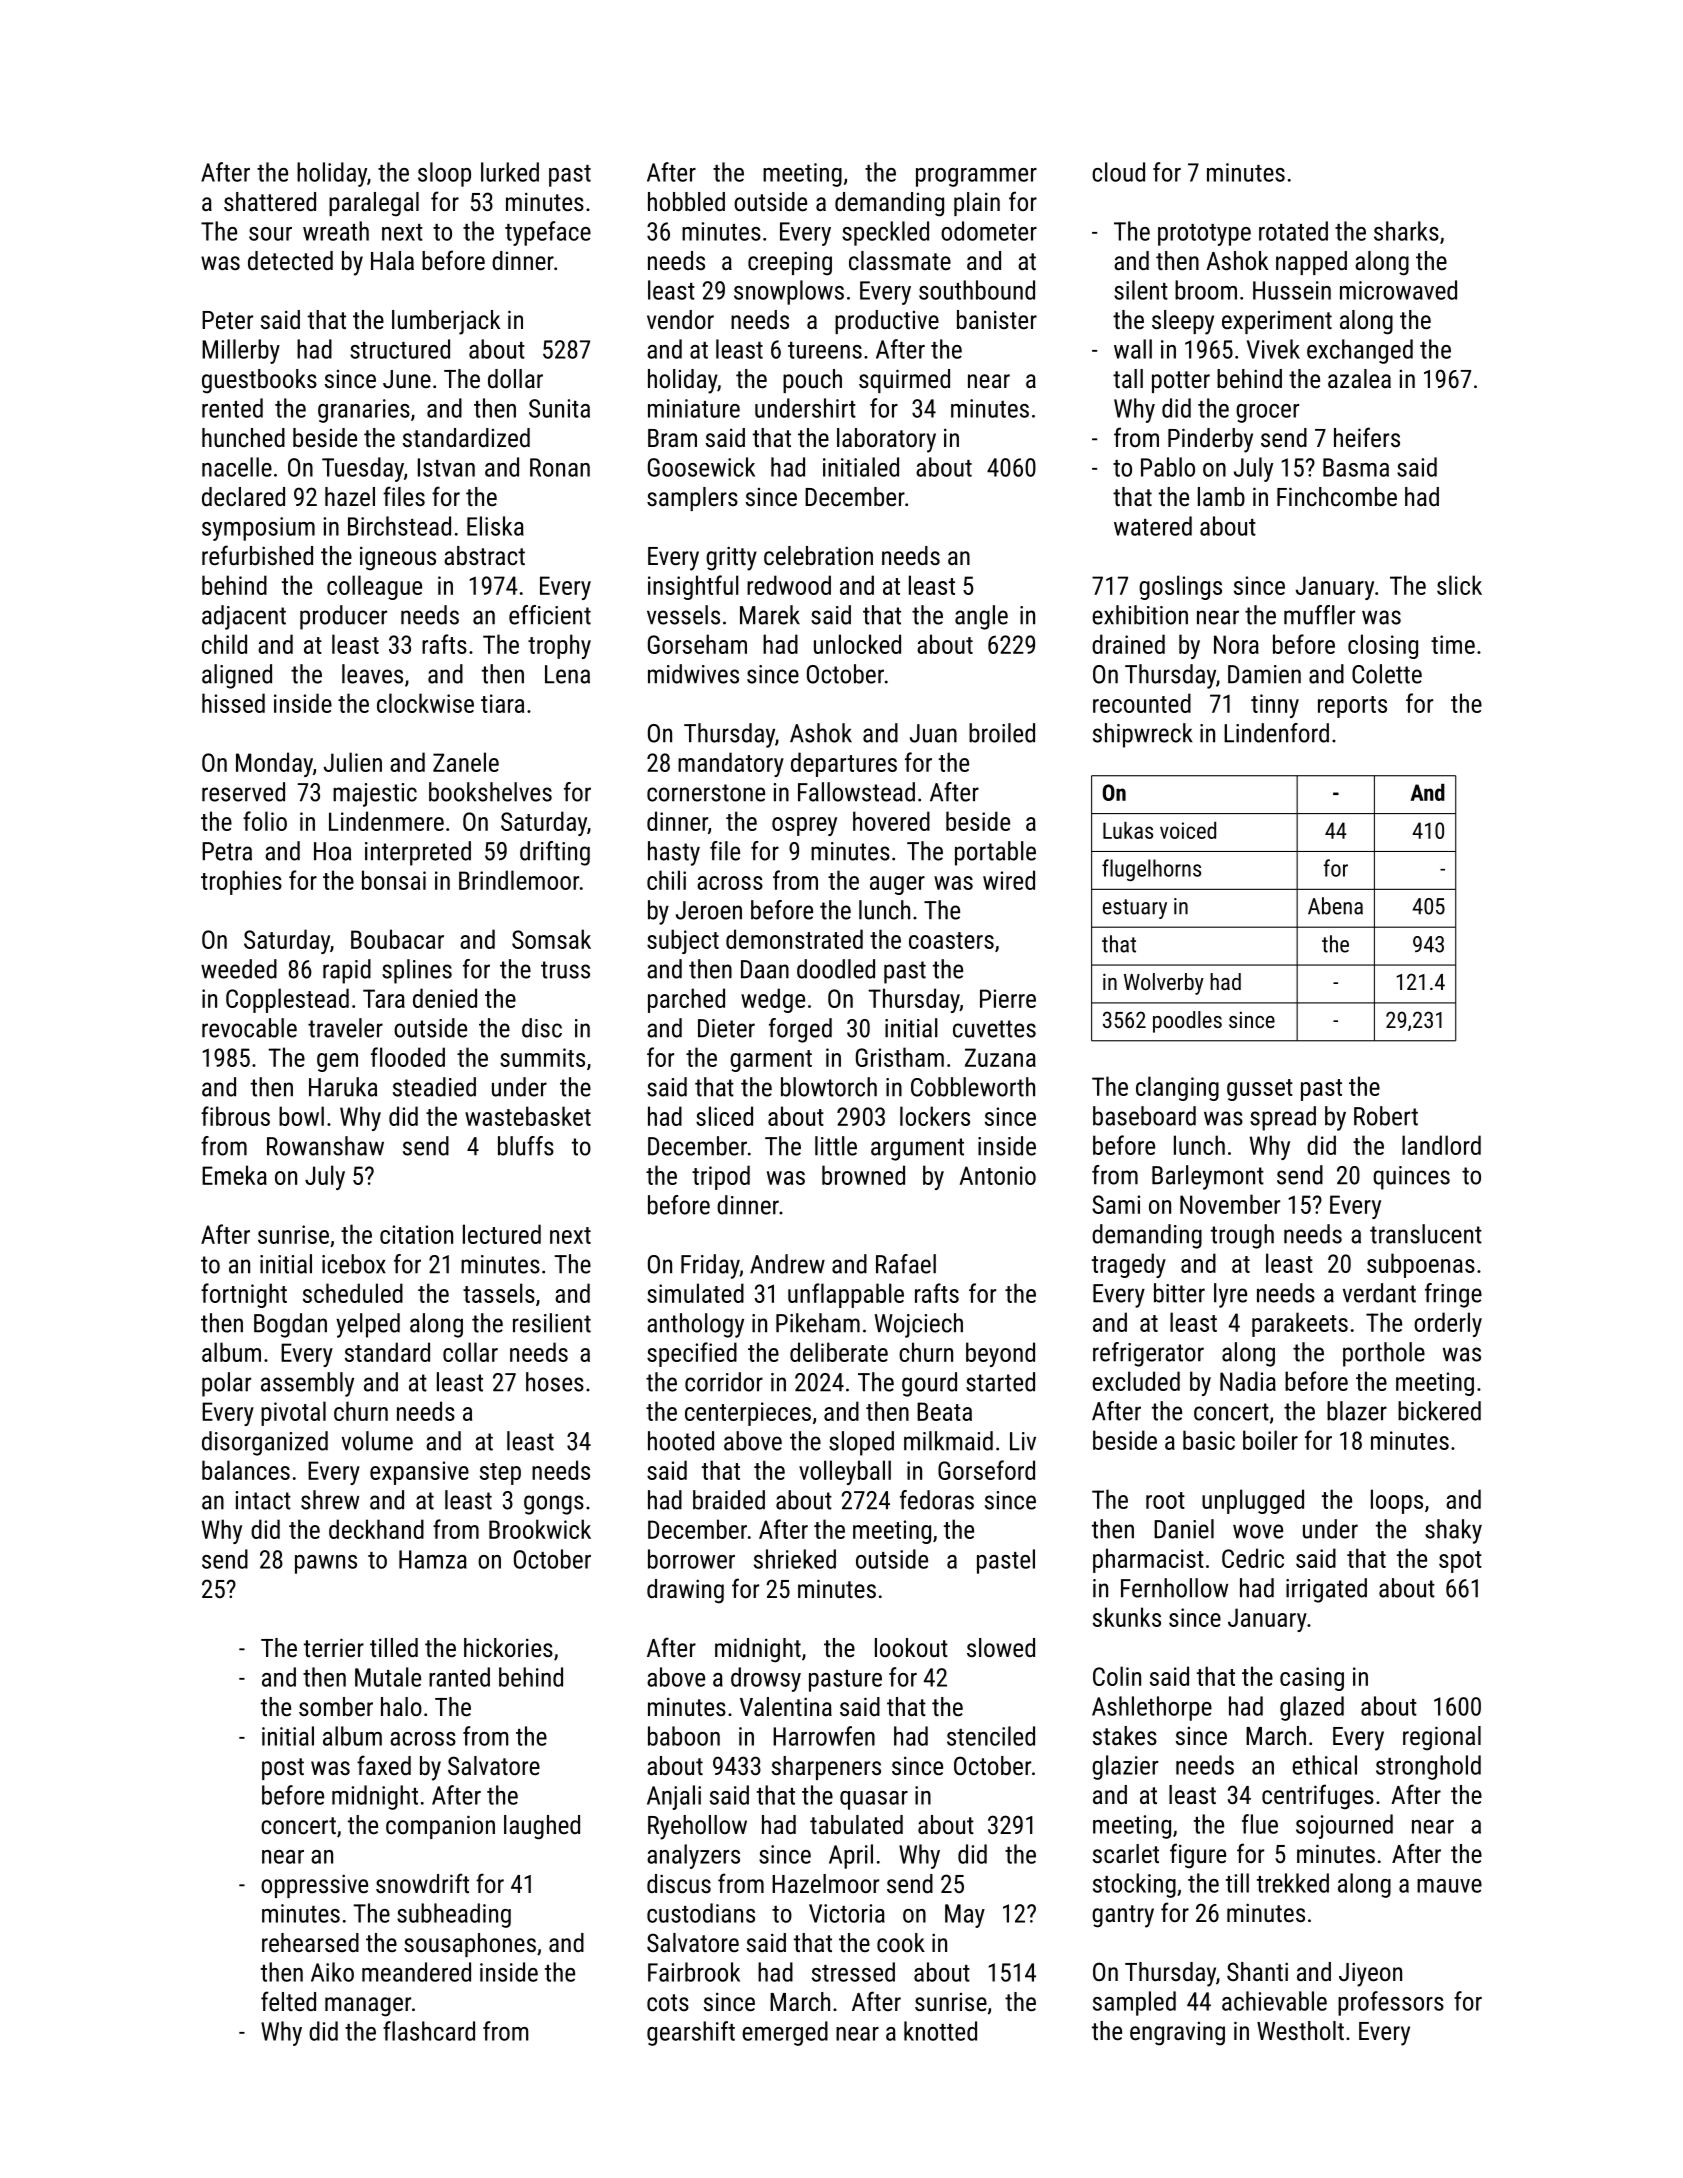  Describe the element at coordinates (490, 792) in the screenshot. I see `bookshelves` at that location.
